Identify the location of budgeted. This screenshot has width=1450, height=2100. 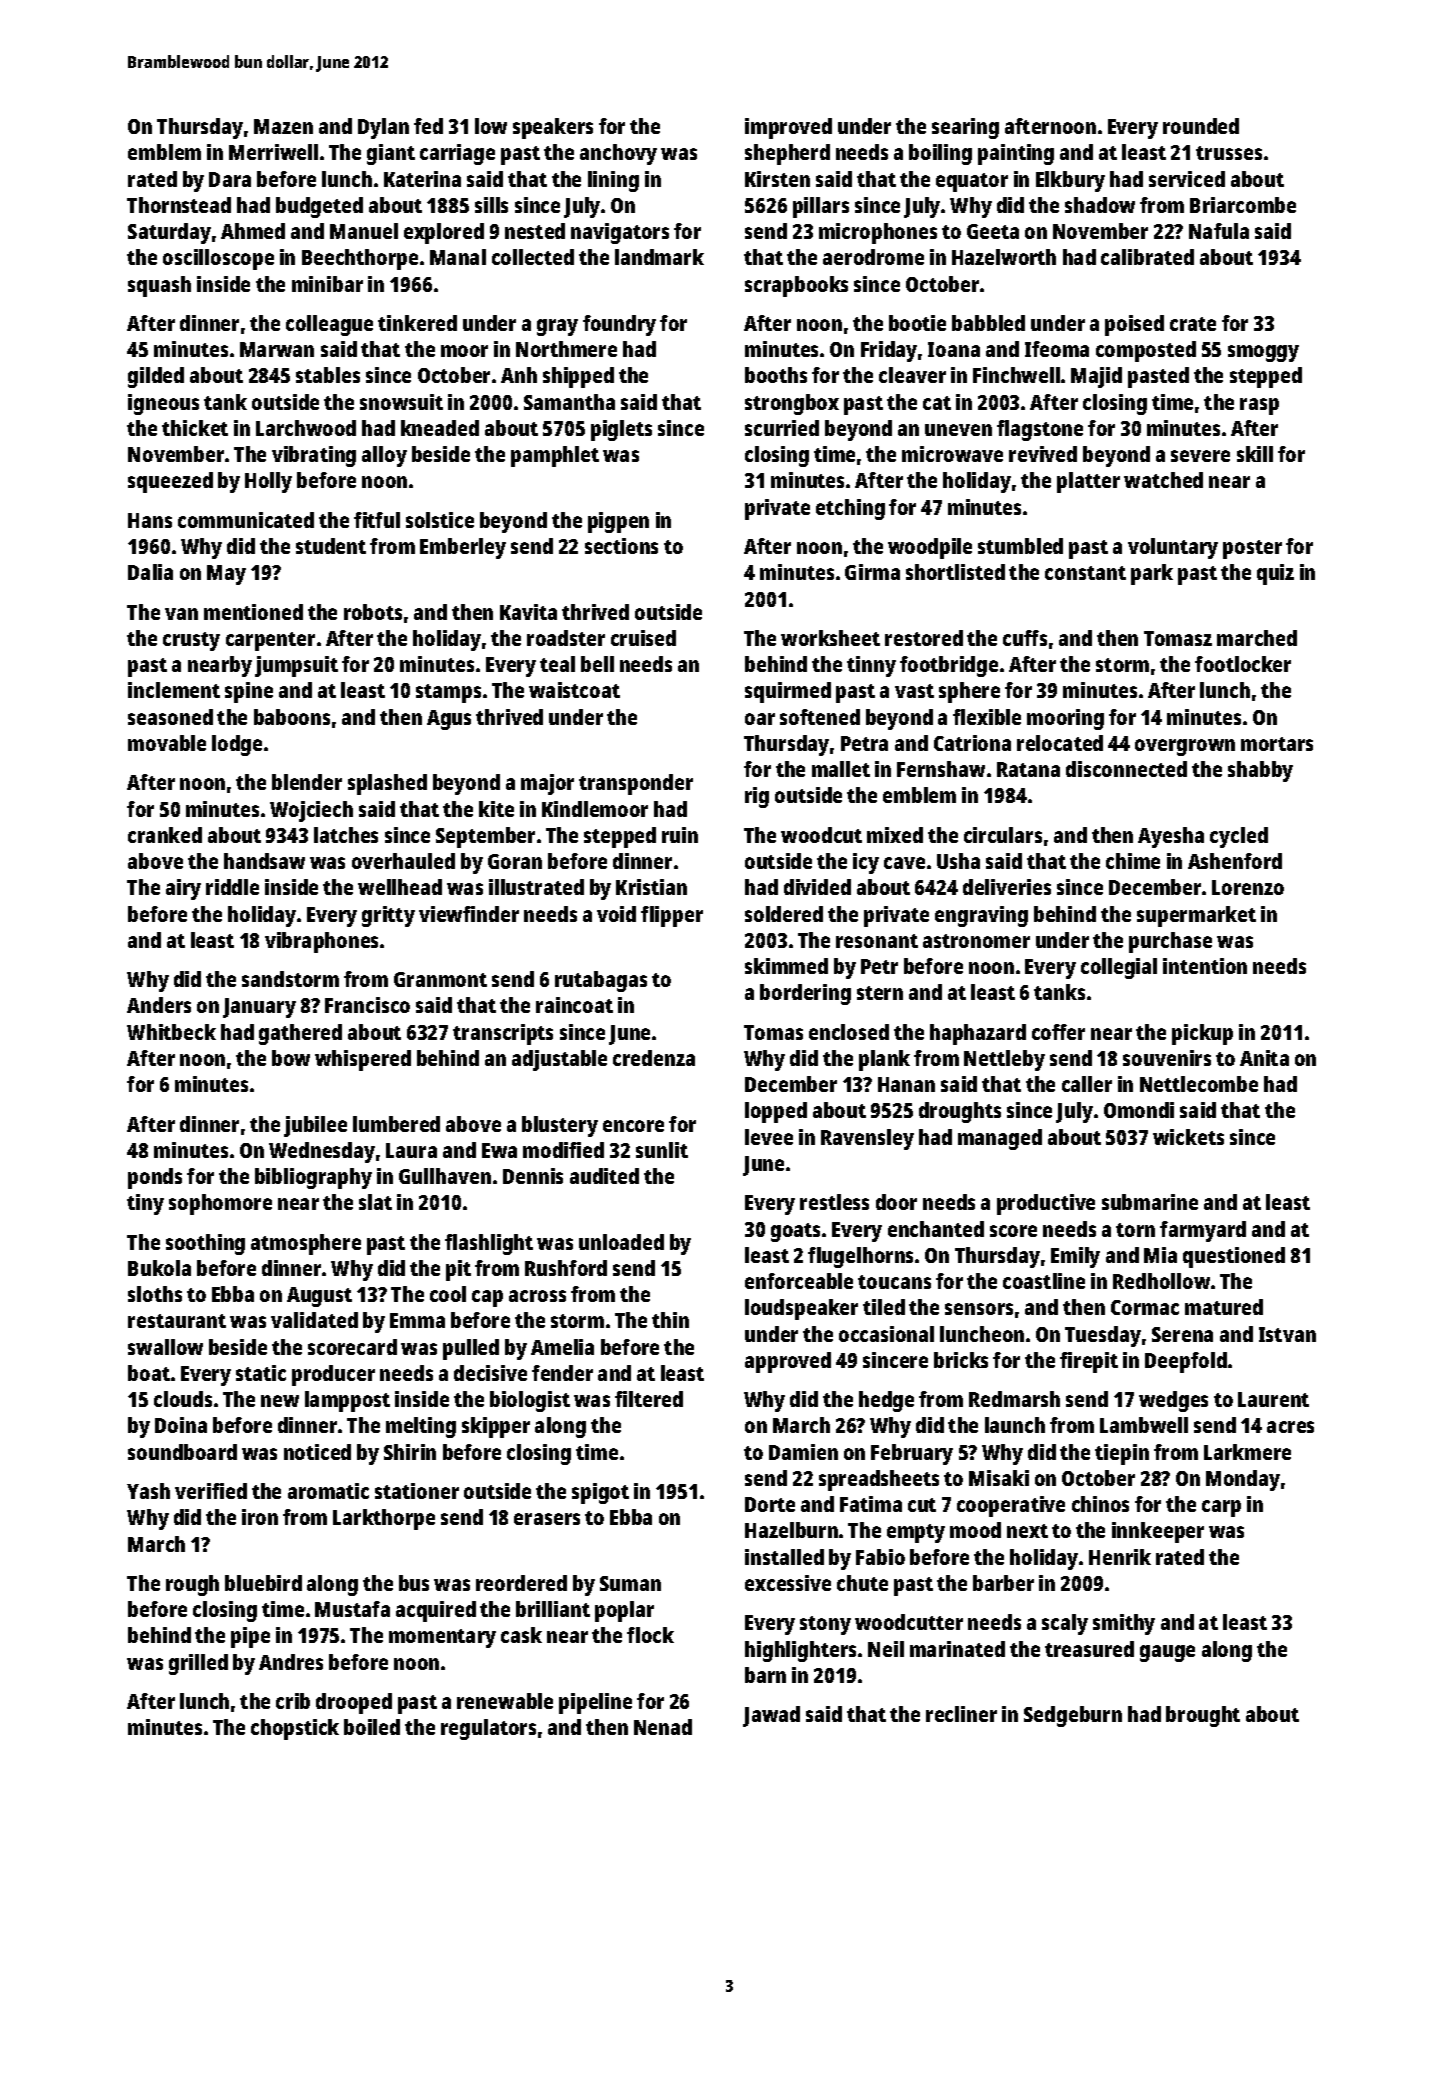
(319, 207).
